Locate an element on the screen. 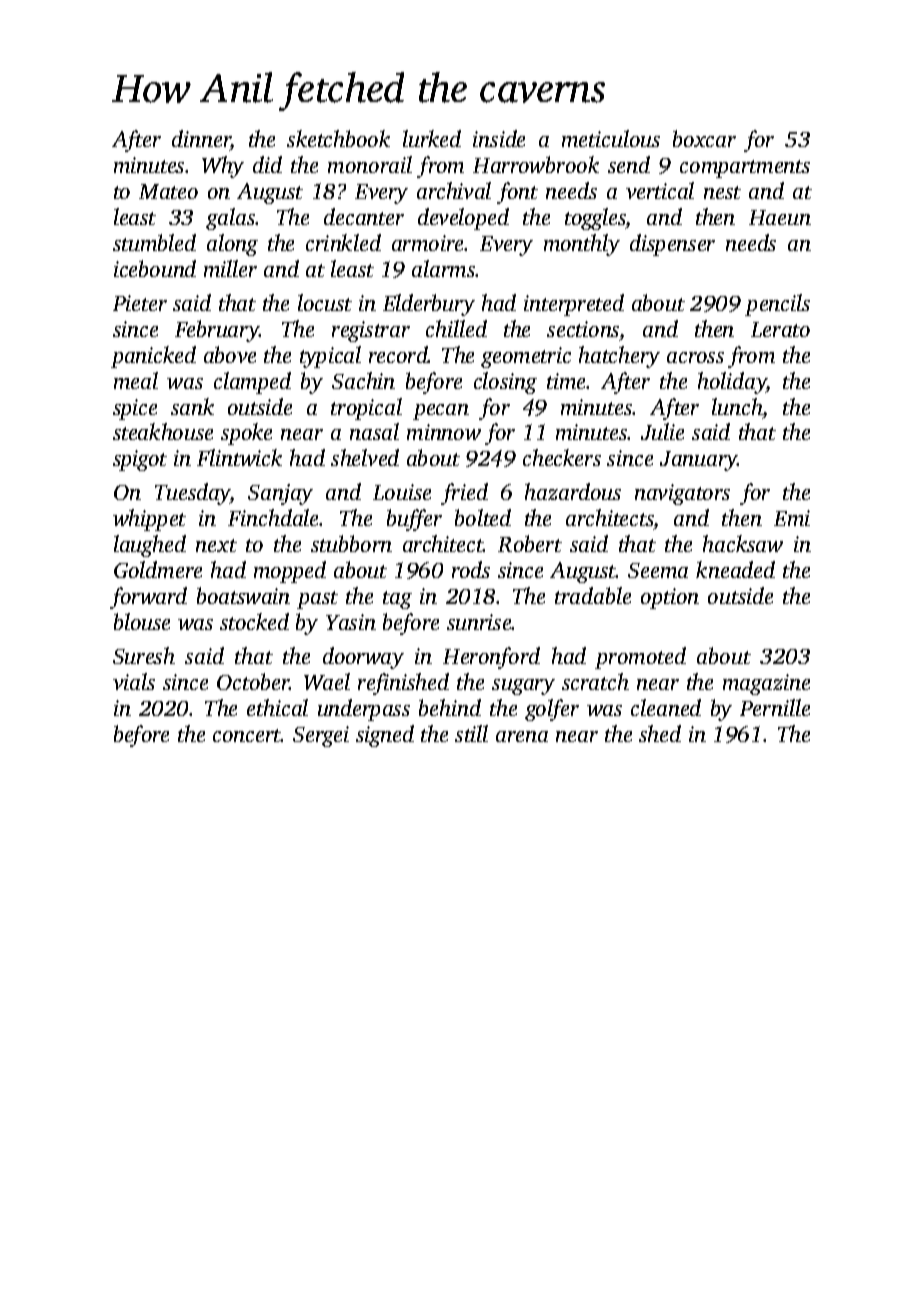 The image size is (924, 1311). tropical is located at coordinates (366, 409).
